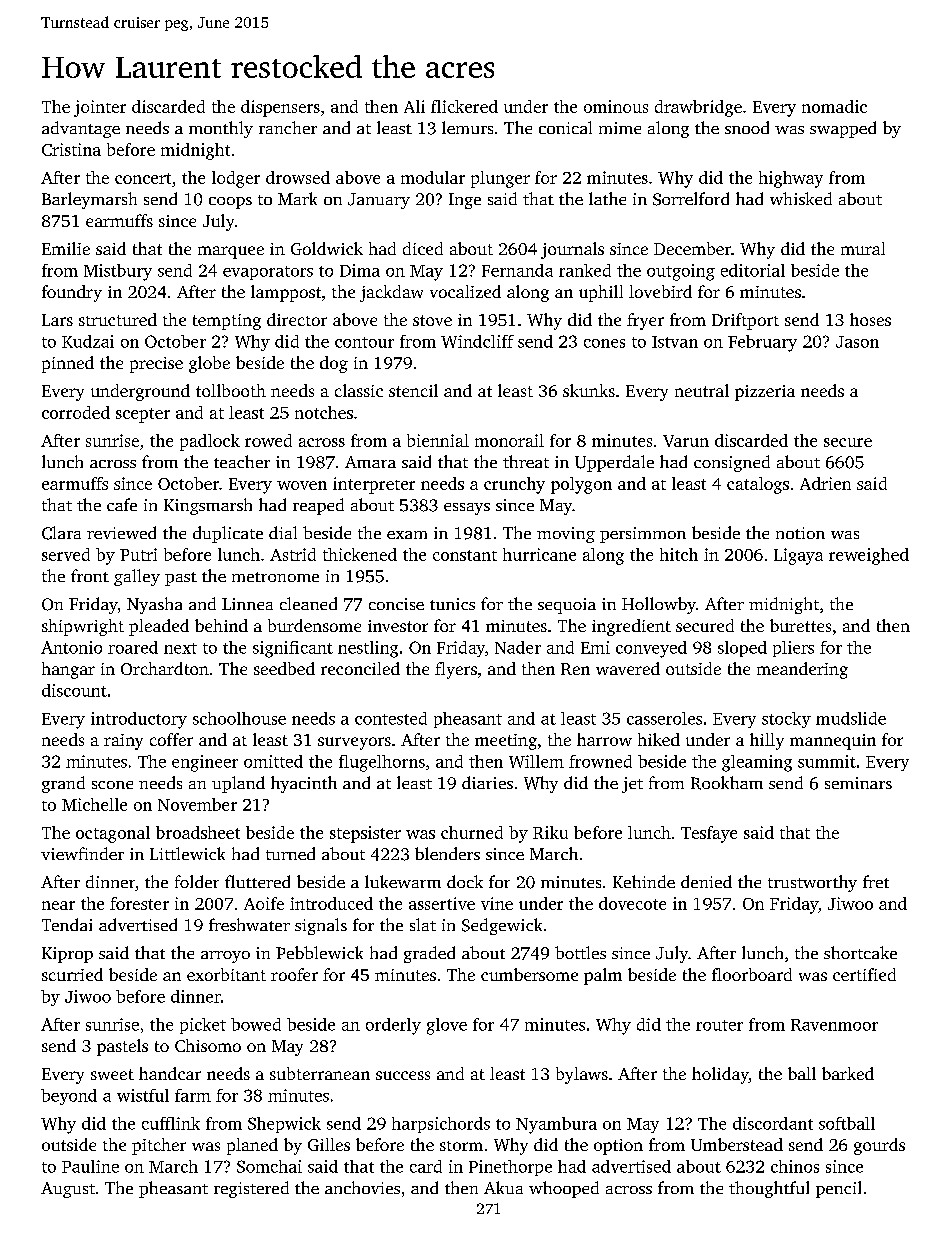 The height and width of the document is (1233, 952). What do you see at coordinates (137, 577) in the document?
I see `galley` at bounding box center [137, 577].
